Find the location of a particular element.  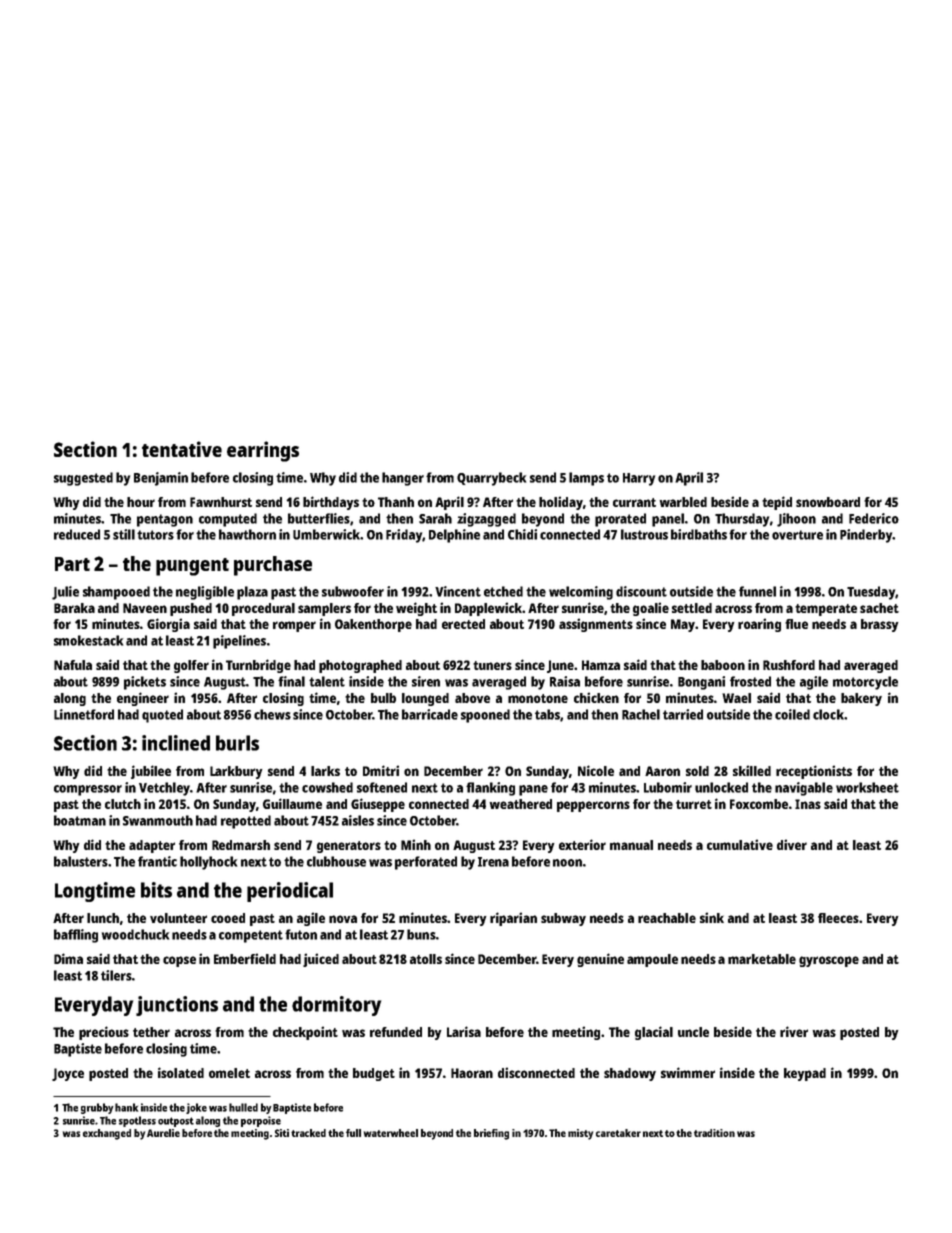

erected is located at coordinates (463, 624).
